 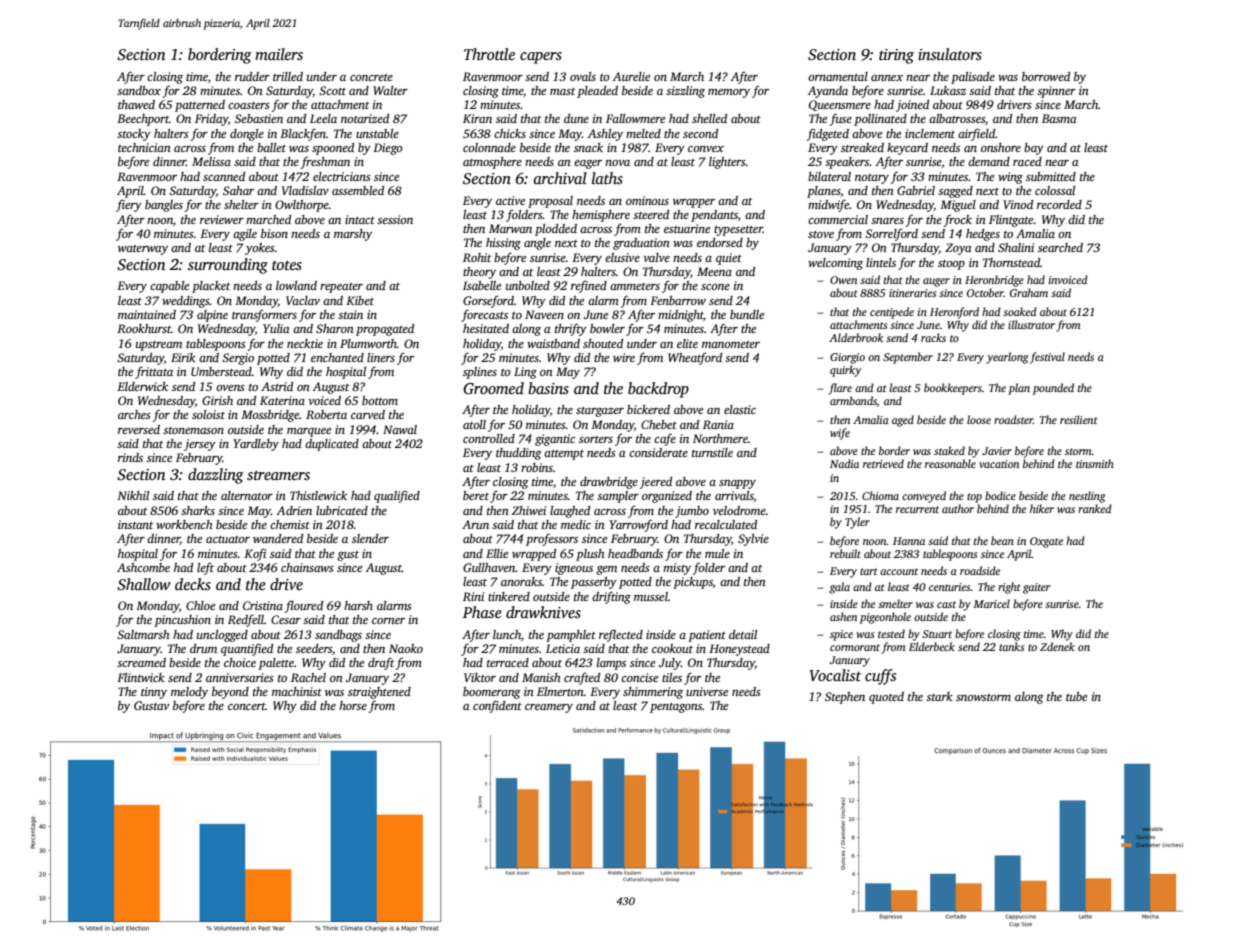 I want to click on Vinod, so click(x=1018, y=204).
